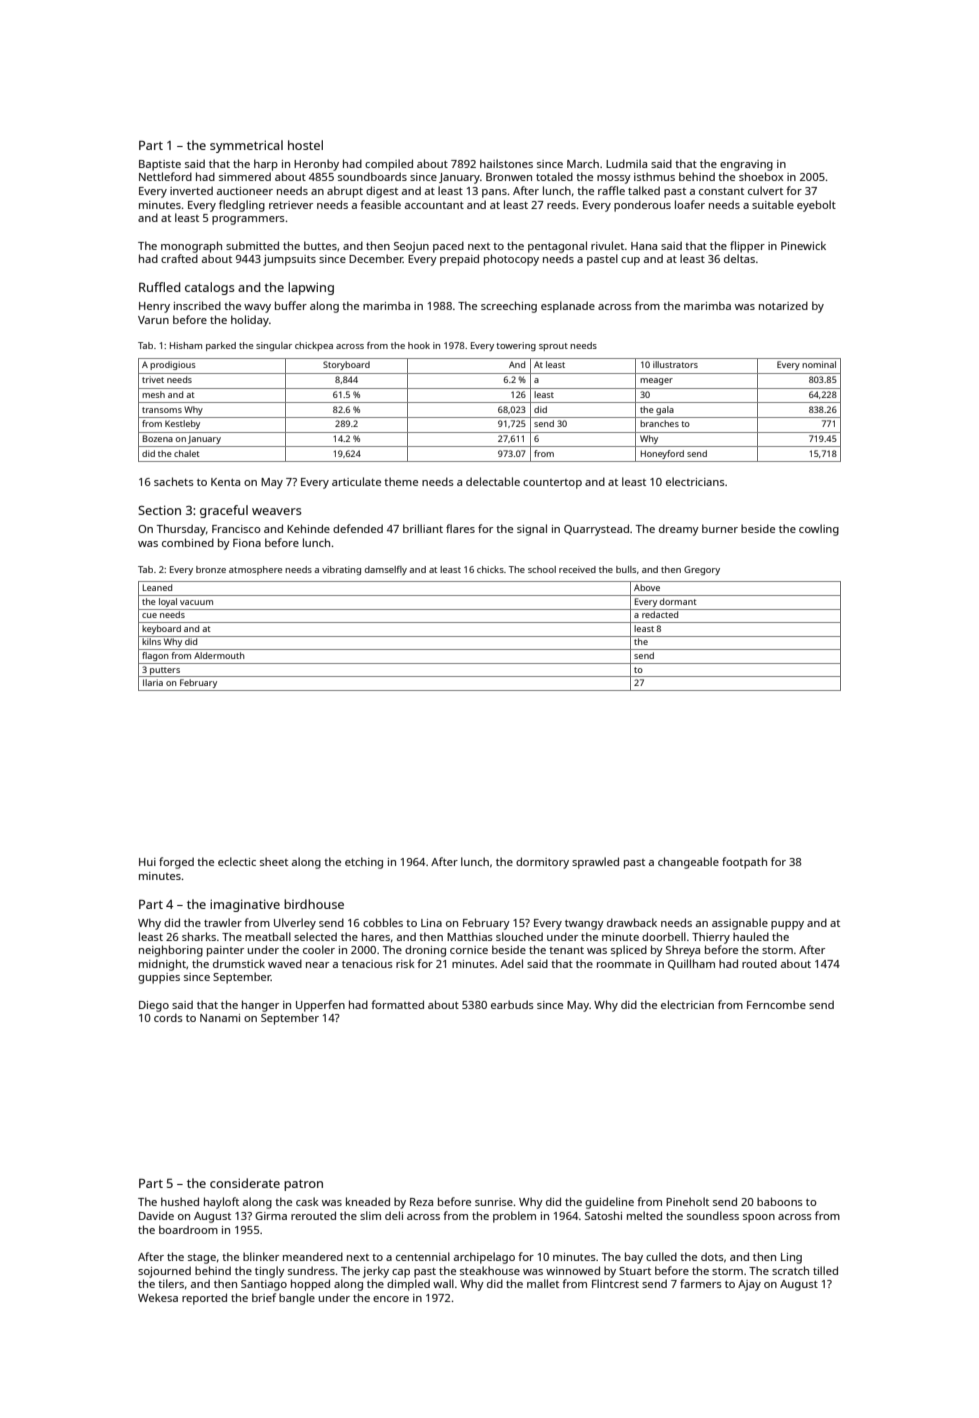  What do you see at coordinates (761, 176) in the image?
I see `shoebox` at bounding box center [761, 176].
